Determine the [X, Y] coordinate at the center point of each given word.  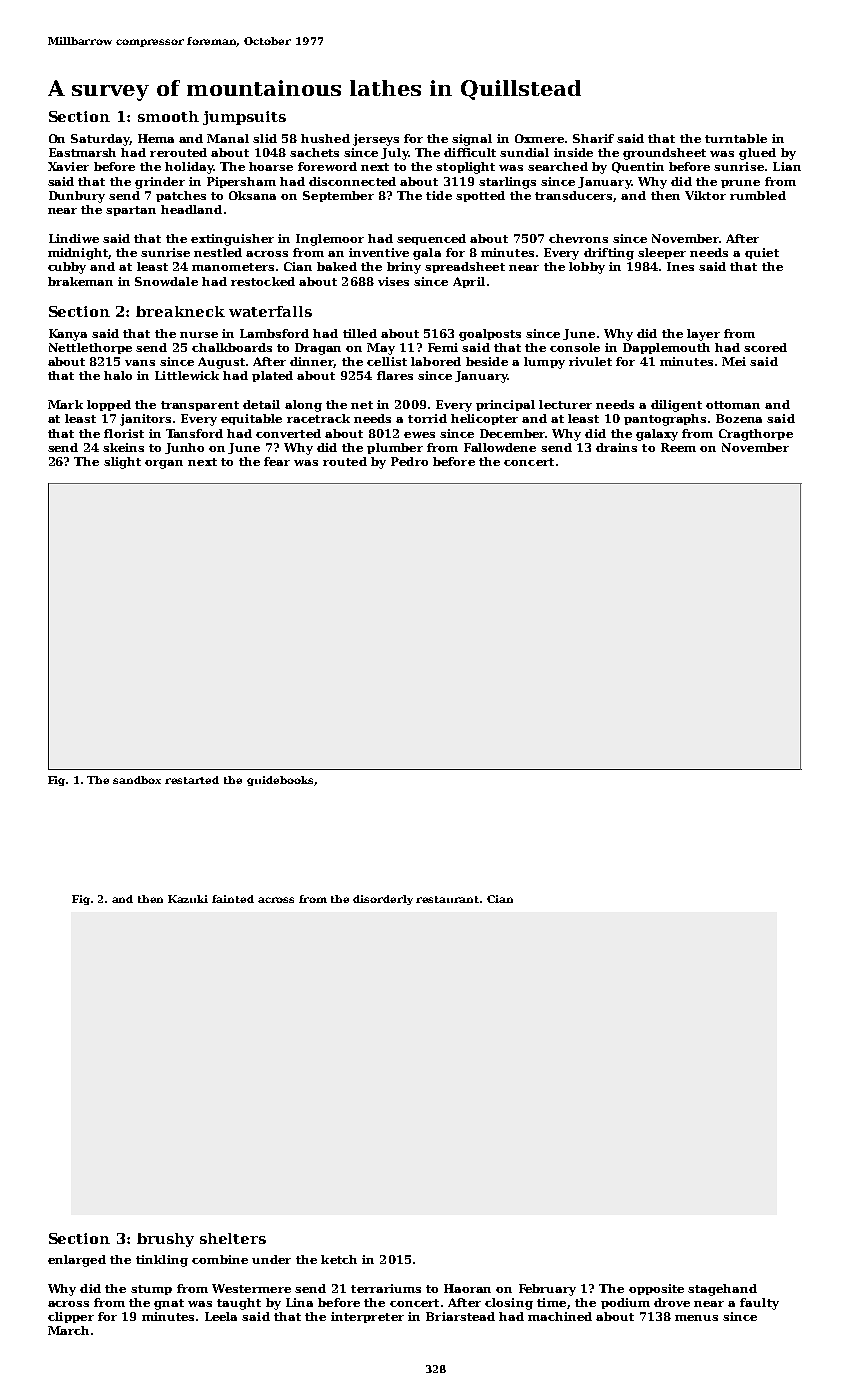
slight [122, 463]
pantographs [665, 420]
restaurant [447, 899]
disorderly [383, 900]
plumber [395, 448]
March [68, 1330]
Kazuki [188, 899]
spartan [131, 211]
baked [337, 266]
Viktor [705, 195]
